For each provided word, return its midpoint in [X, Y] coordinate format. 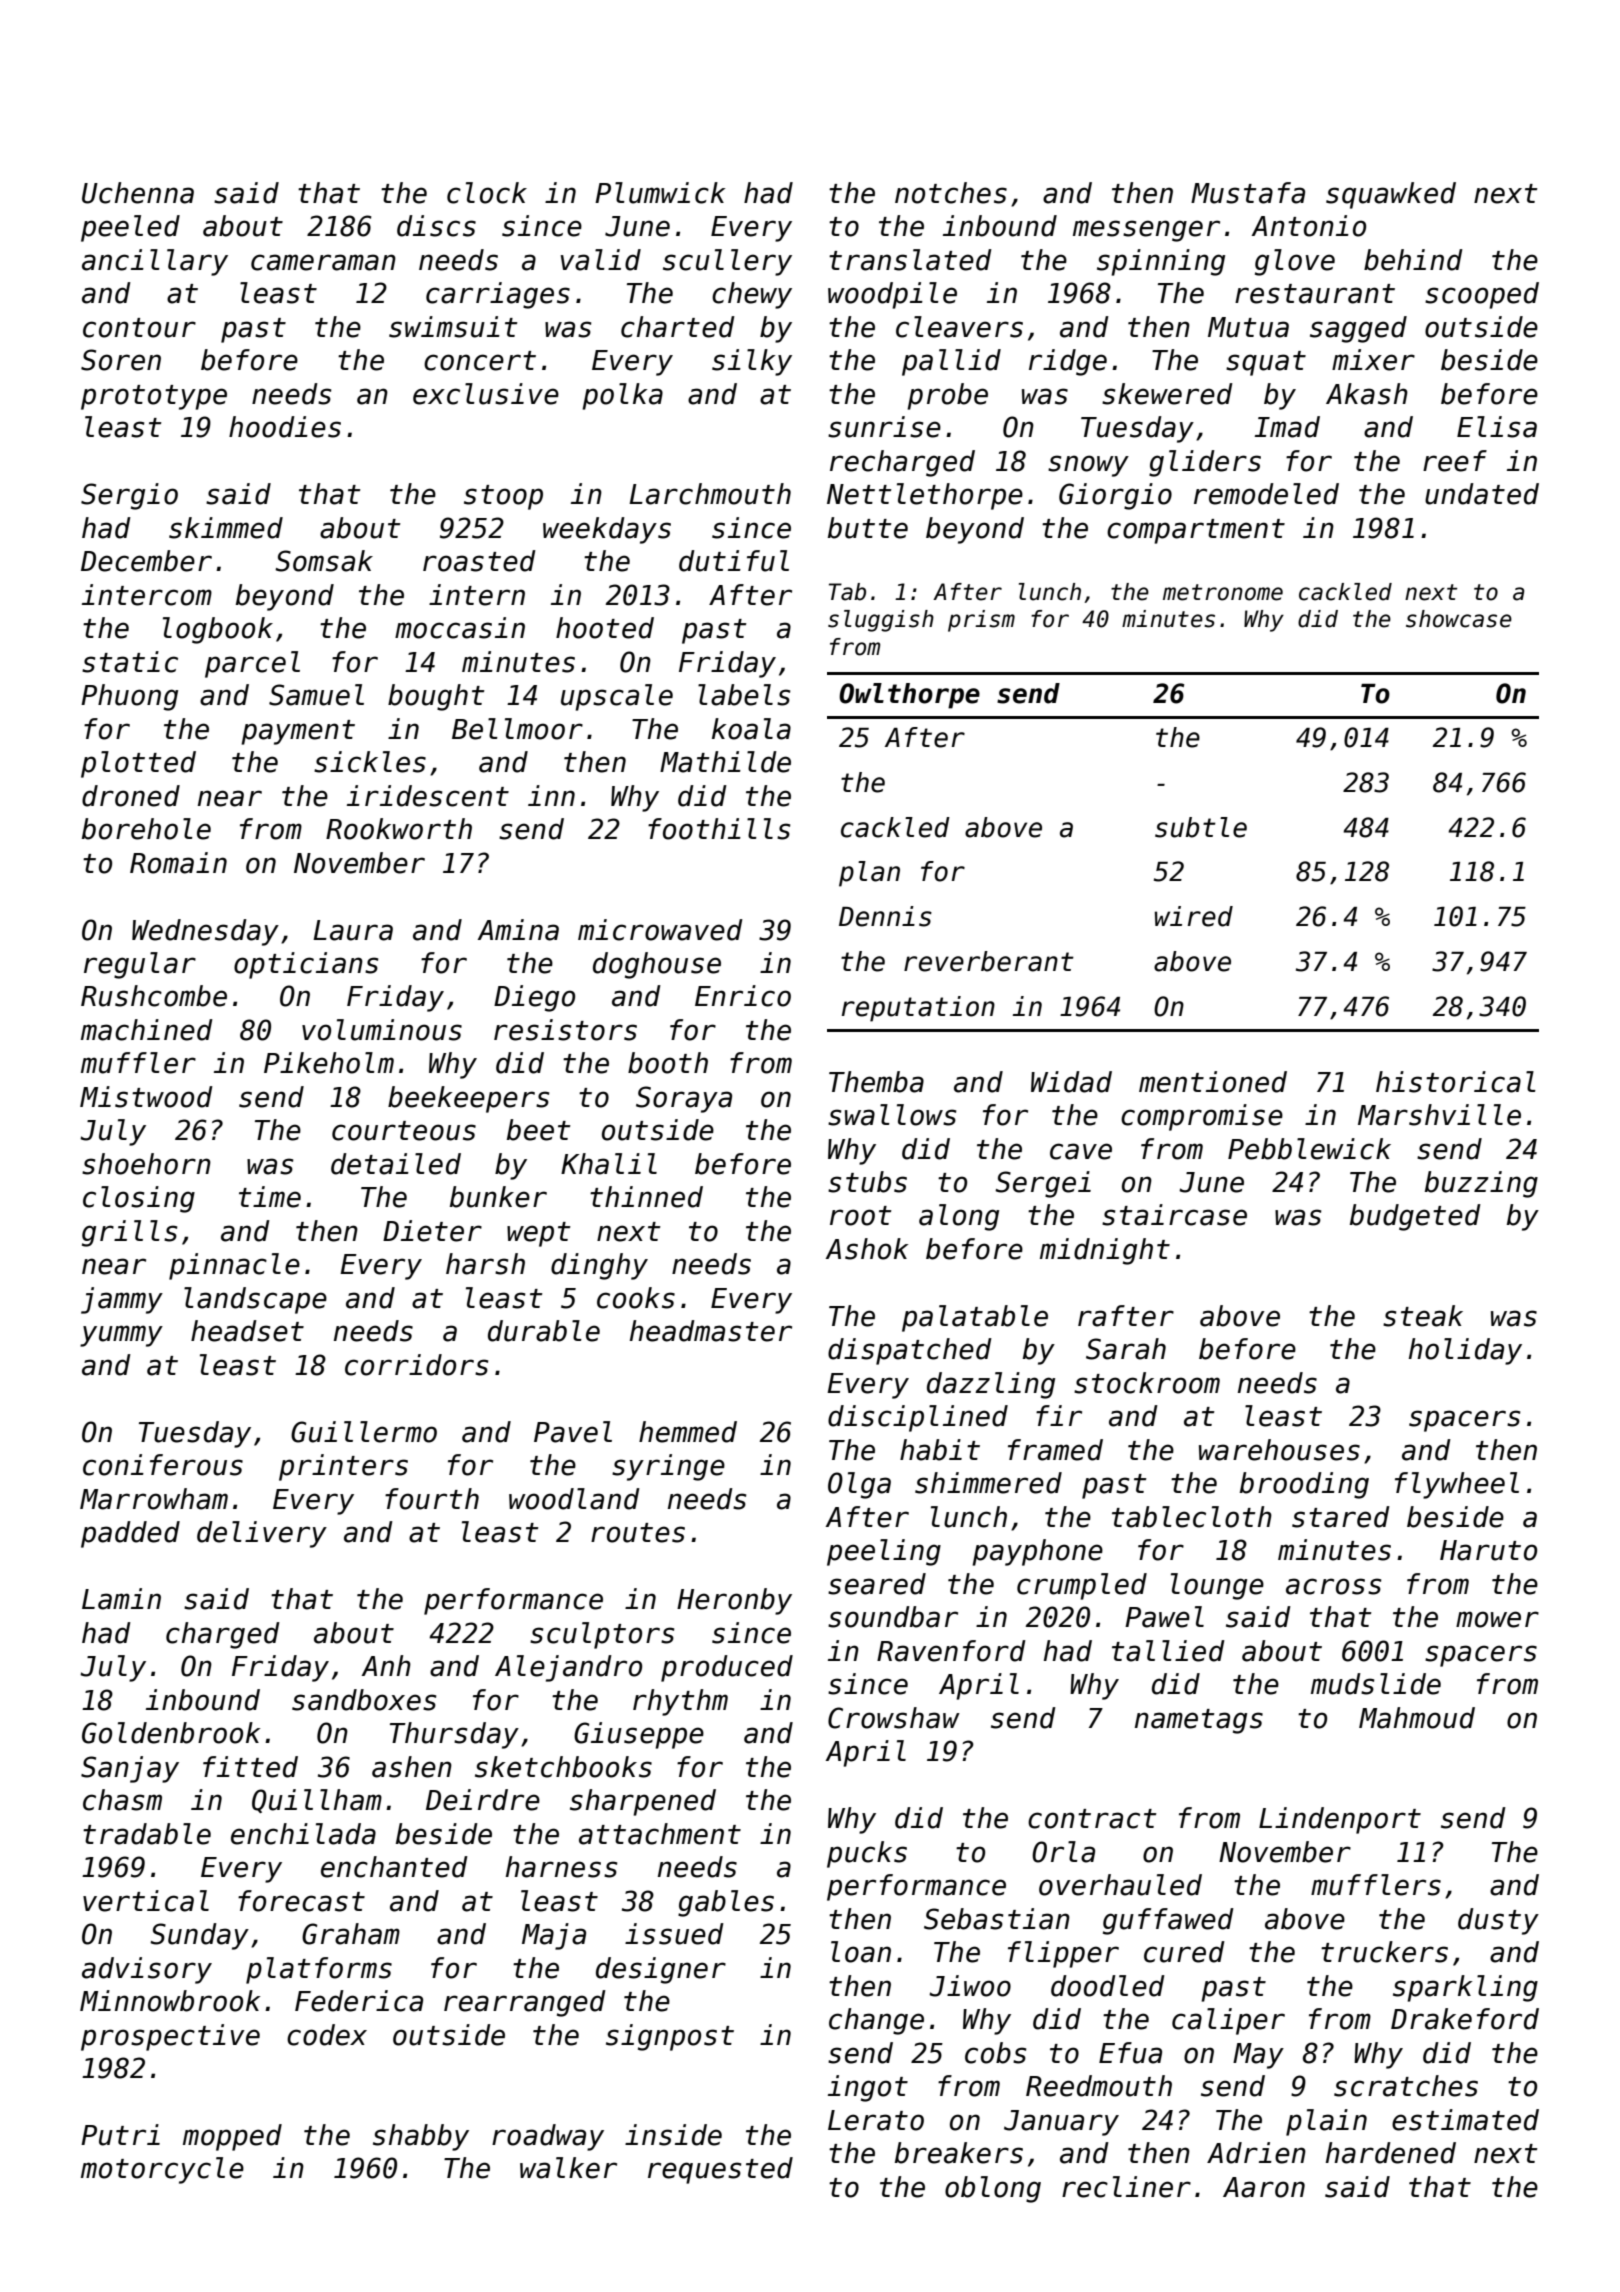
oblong [993, 2189]
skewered [1167, 394]
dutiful [734, 561]
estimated [1465, 2120]
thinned [646, 1197]
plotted [138, 764]
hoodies [285, 427]
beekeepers [468, 1099]
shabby [421, 2137]
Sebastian [997, 1919]
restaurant [1315, 294]
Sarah [1126, 1349]
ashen [412, 1767]
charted [678, 327]
